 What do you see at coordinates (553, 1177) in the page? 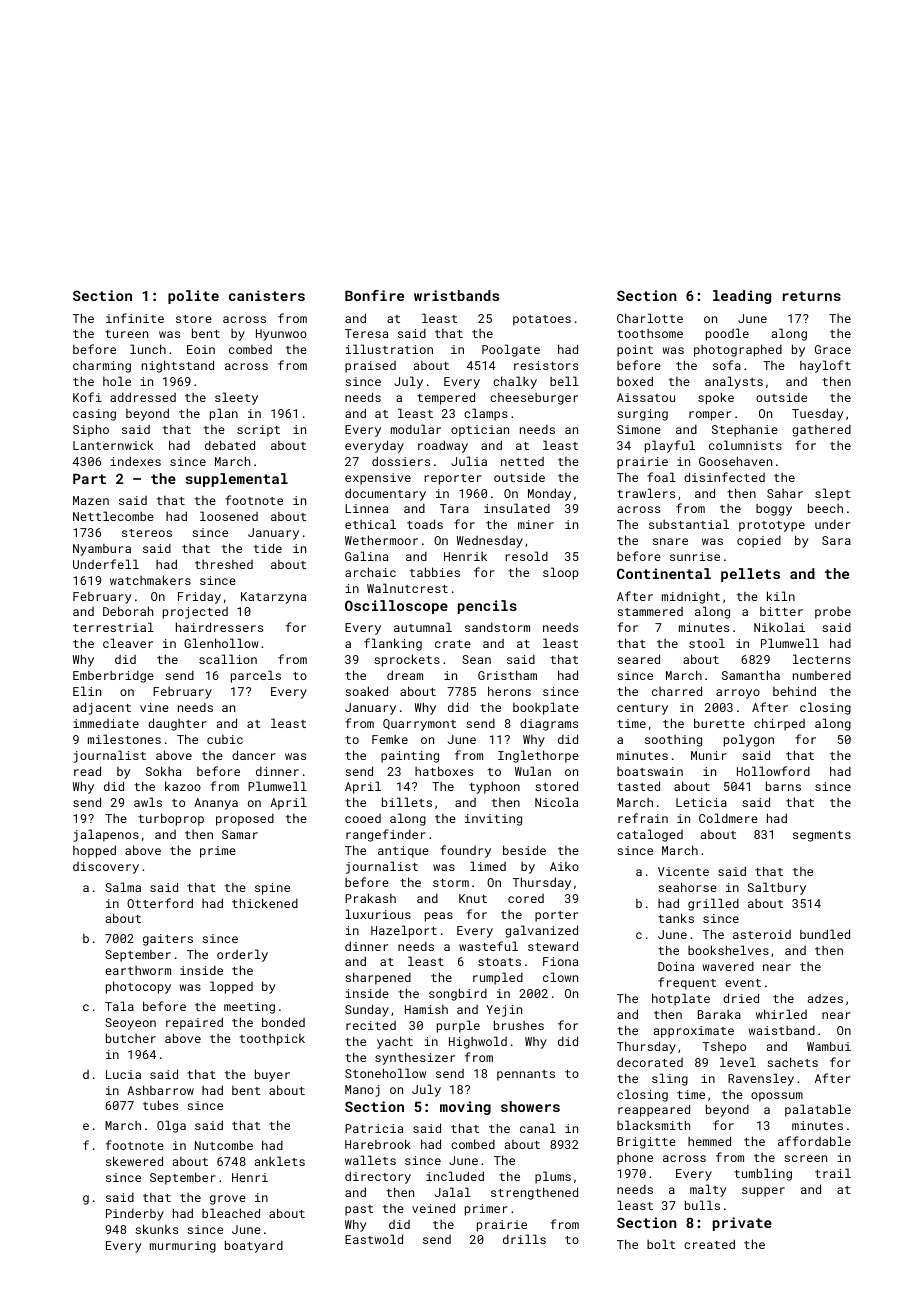
I see `plums` at bounding box center [553, 1177].
